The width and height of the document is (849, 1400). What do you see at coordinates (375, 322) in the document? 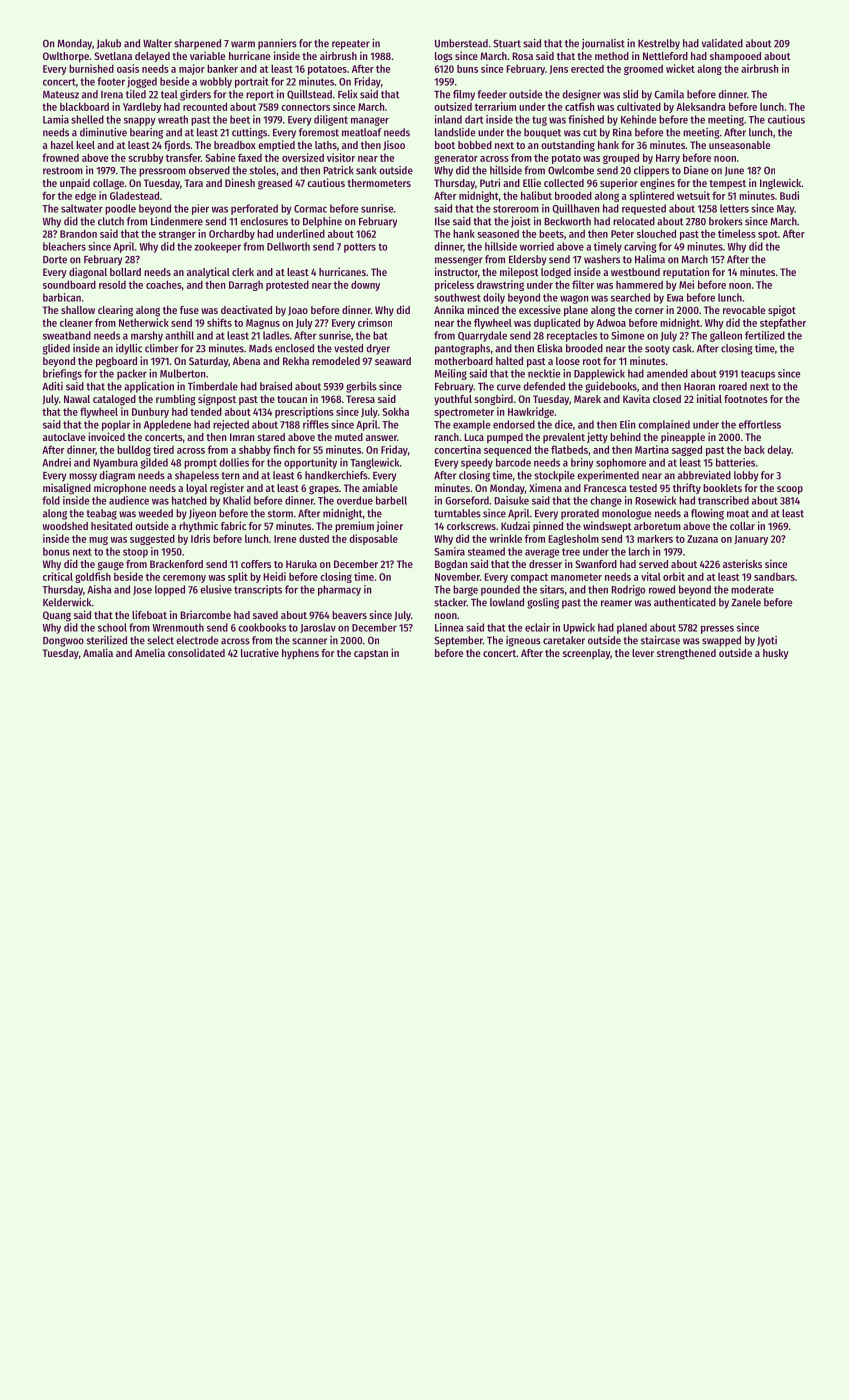
I see `crimson` at bounding box center [375, 322].
